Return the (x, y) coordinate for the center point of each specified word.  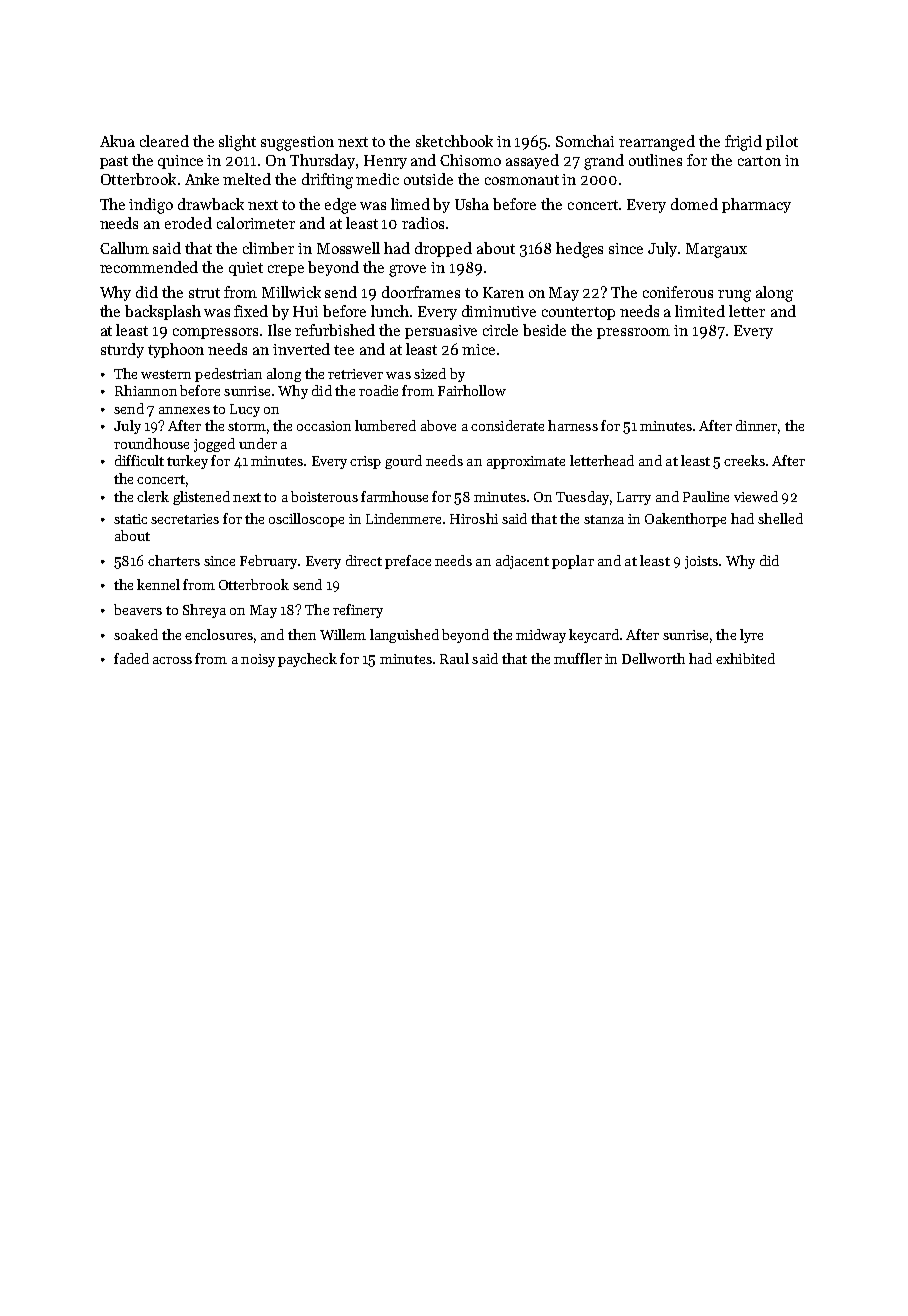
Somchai (585, 141)
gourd (403, 462)
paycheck (307, 660)
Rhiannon (146, 390)
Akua (117, 141)
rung (734, 296)
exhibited (745, 658)
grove (407, 271)
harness (573, 425)
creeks (744, 460)
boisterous (324, 496)
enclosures (219, 634)
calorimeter (256, 223)
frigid (743, 143)
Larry (634, 498)
